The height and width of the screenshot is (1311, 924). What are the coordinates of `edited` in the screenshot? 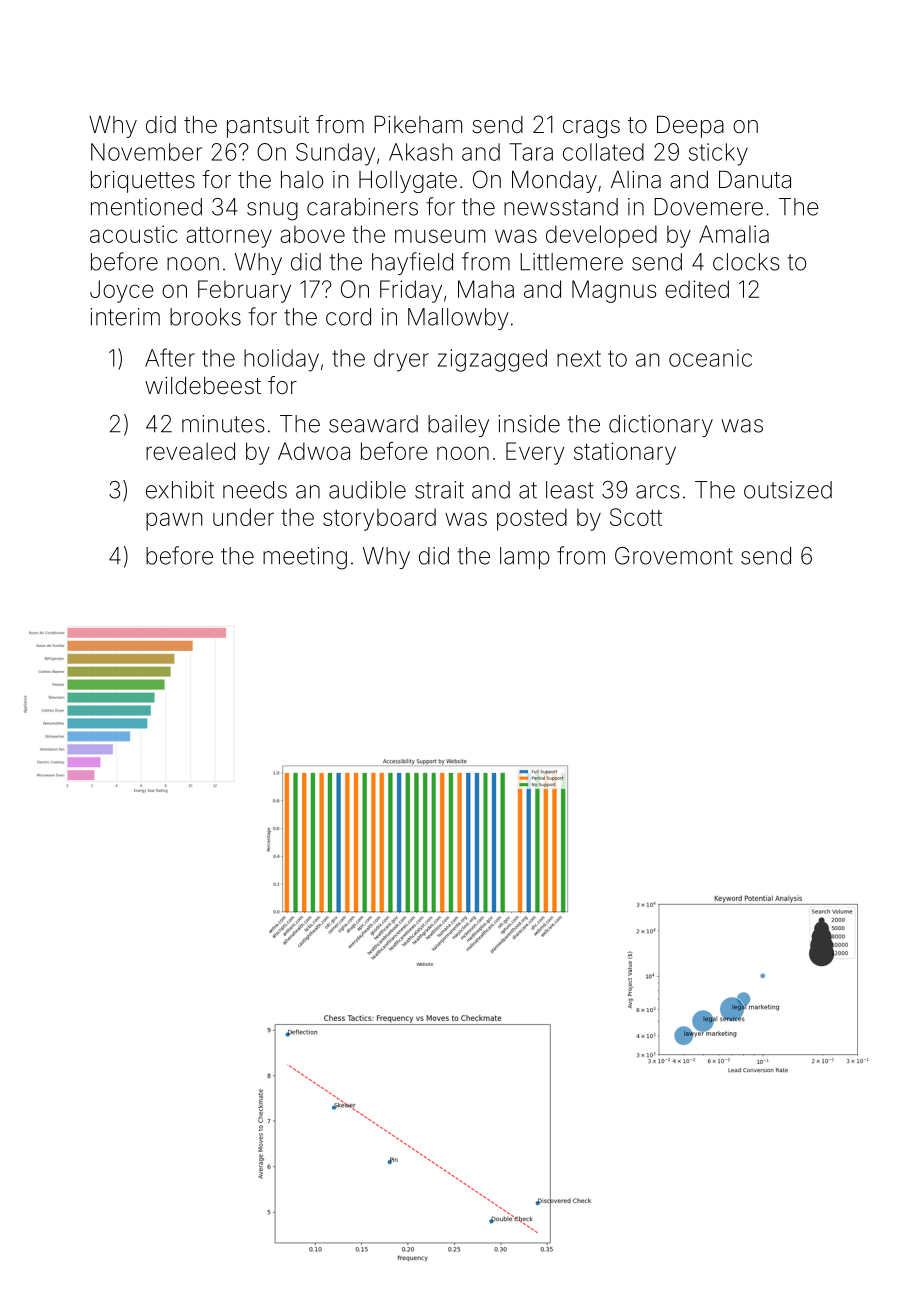 It's located at (697, 289).
